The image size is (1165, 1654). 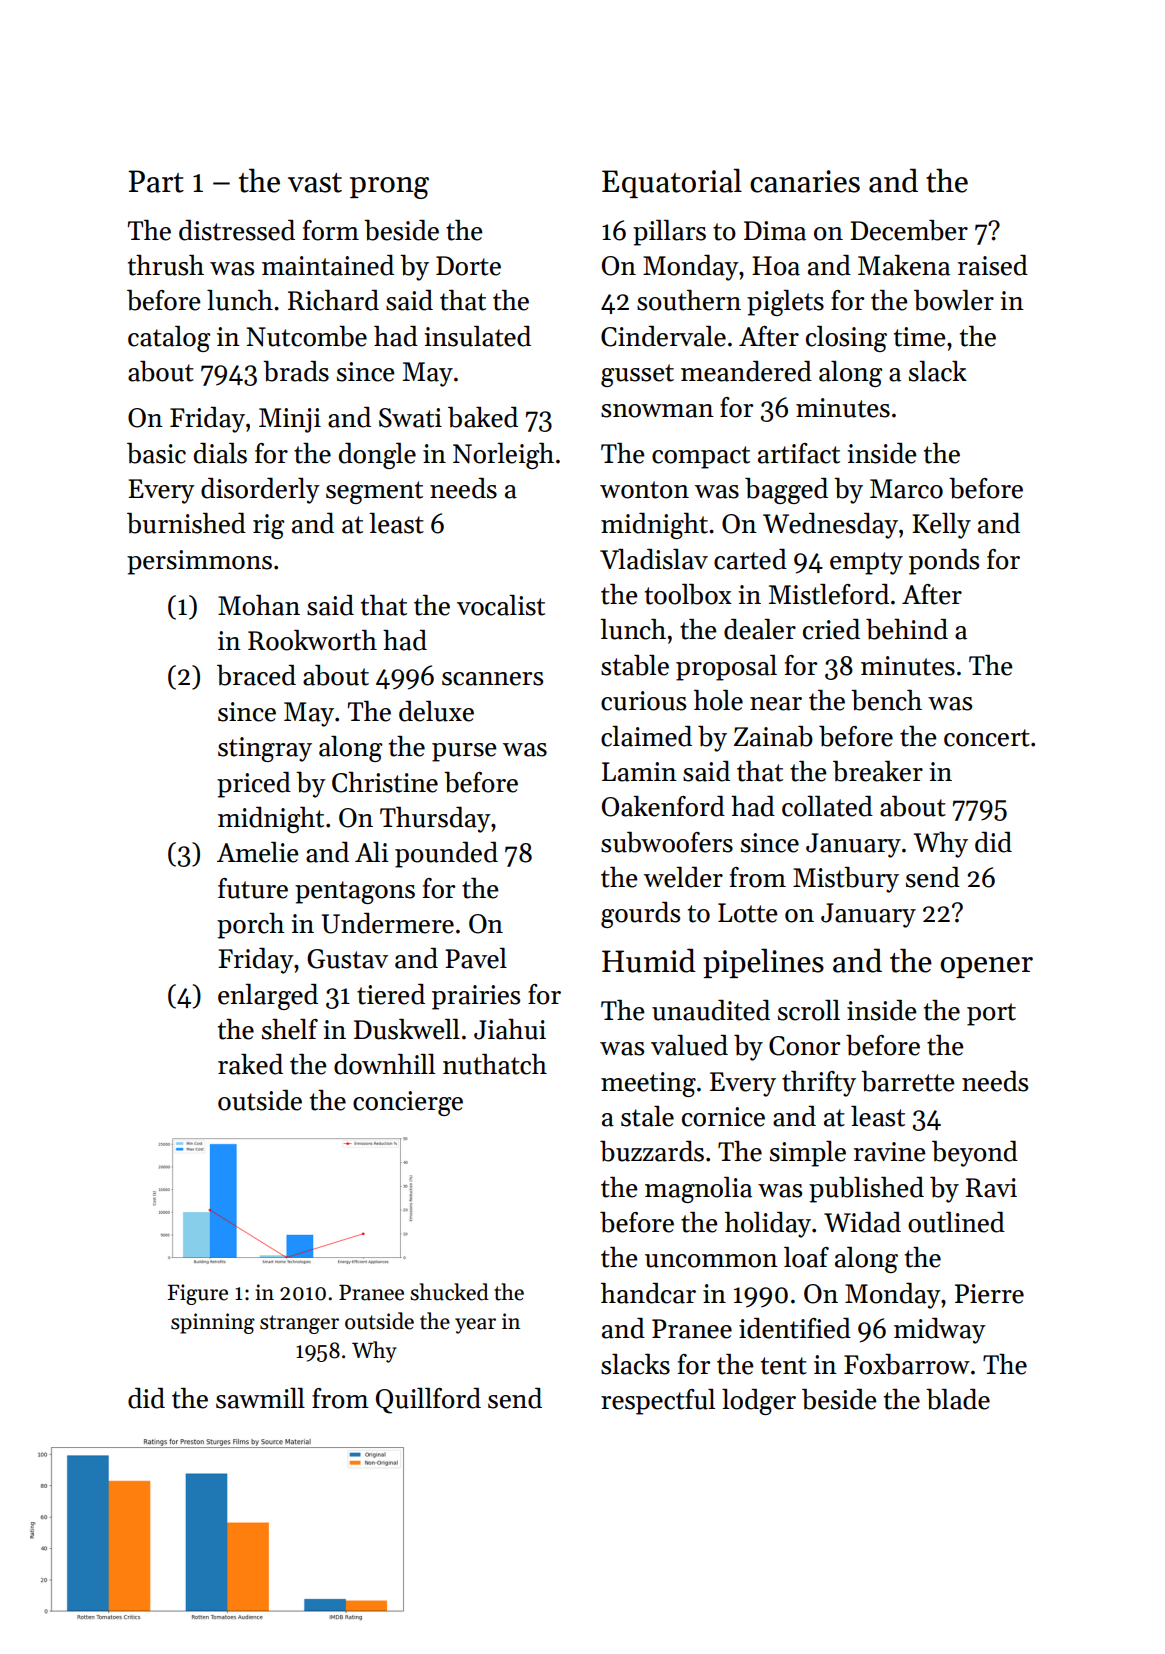 What do you see at coordinates (904, 265) in the image?
I see `Makena` at bounding box center [904, 265].
